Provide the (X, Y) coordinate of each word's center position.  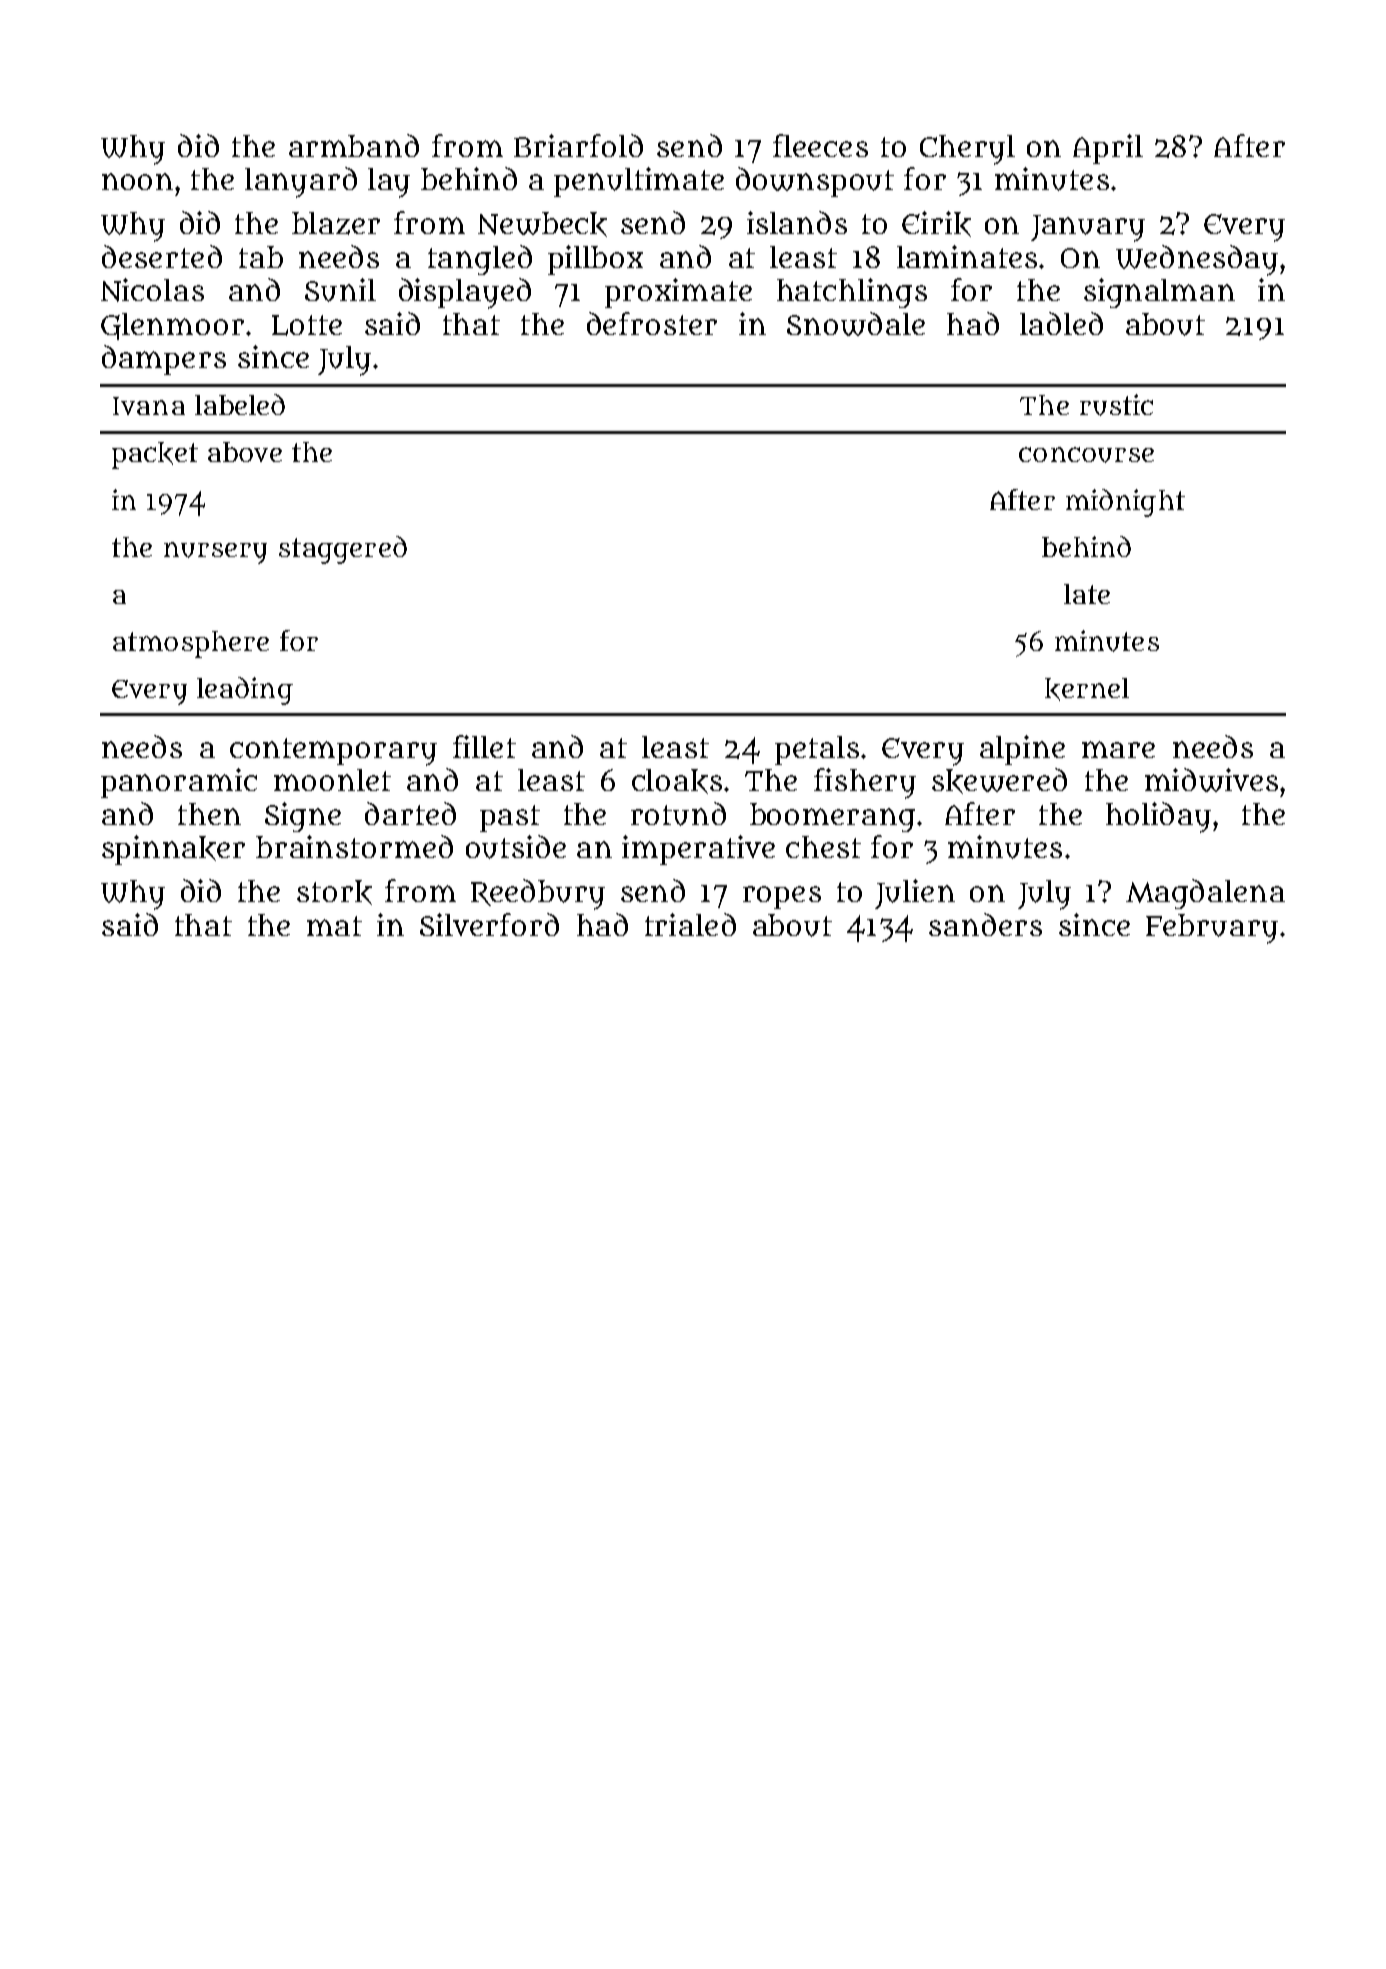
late (1087, 594)
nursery (215, 553)
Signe (303, 817)
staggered (343, 550)
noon (137, 181)
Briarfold (578, 145)
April (1108, 149)
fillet (484, 746)
